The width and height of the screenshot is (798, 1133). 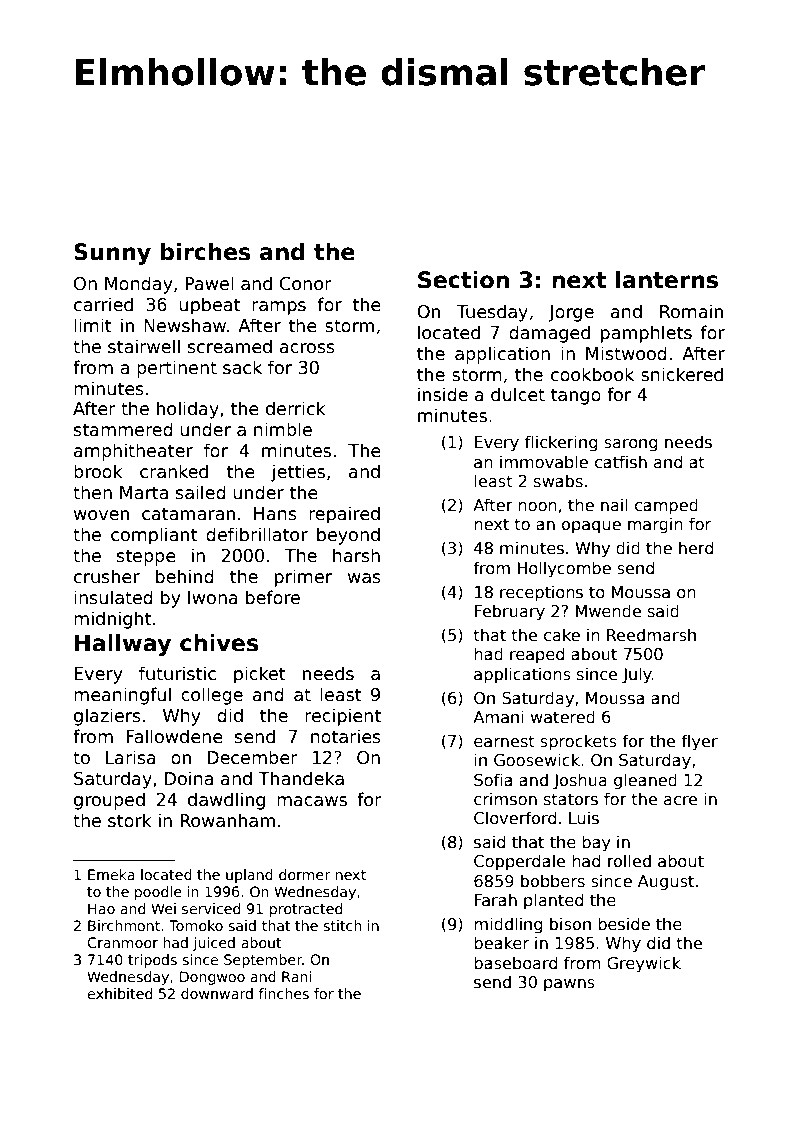 What do you see at coordinates (666, 506) in the screenshot?
I see `camped` at bounding box center [666, 506].
